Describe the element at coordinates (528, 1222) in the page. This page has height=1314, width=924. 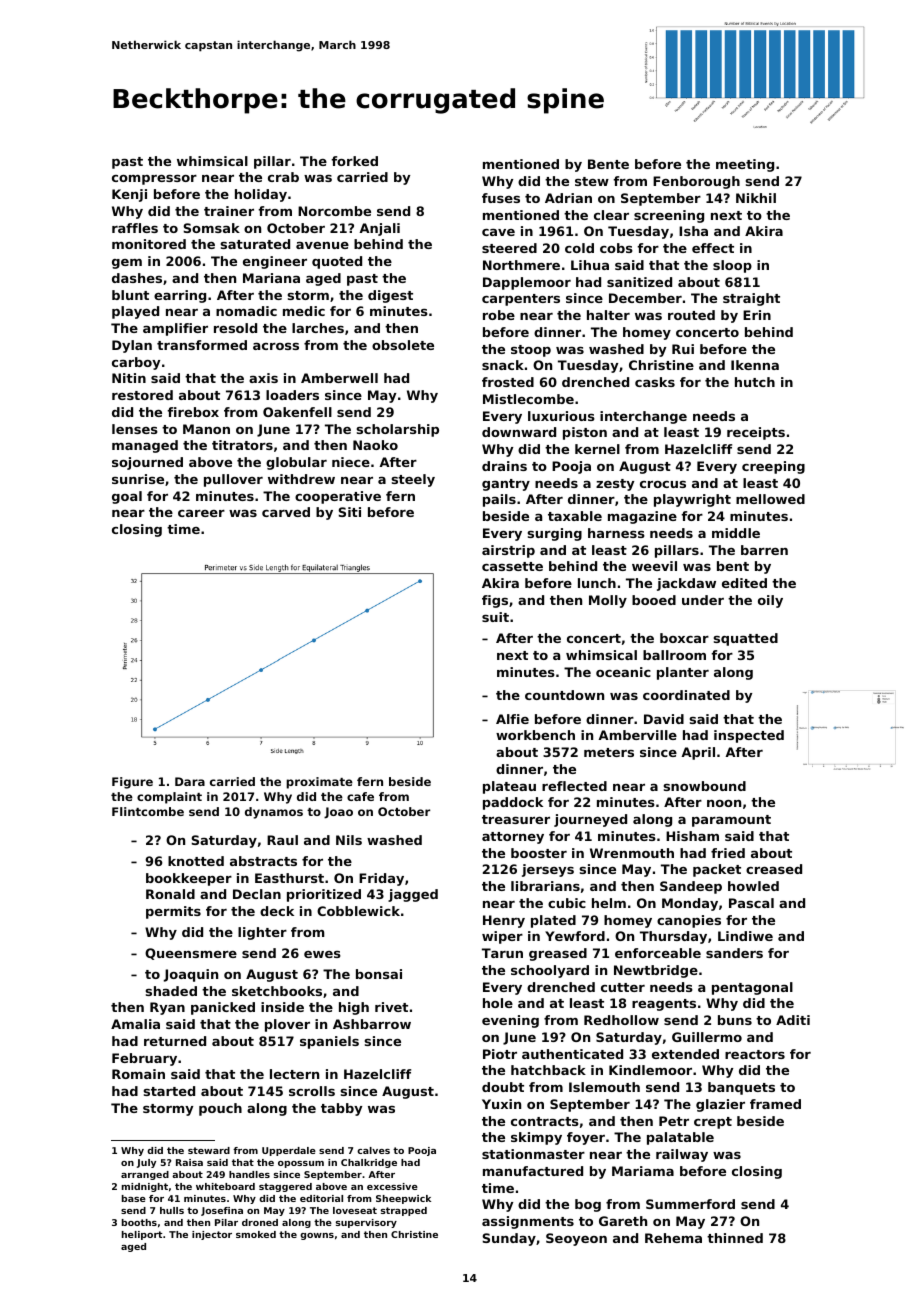
I see `assignments` at that location.
